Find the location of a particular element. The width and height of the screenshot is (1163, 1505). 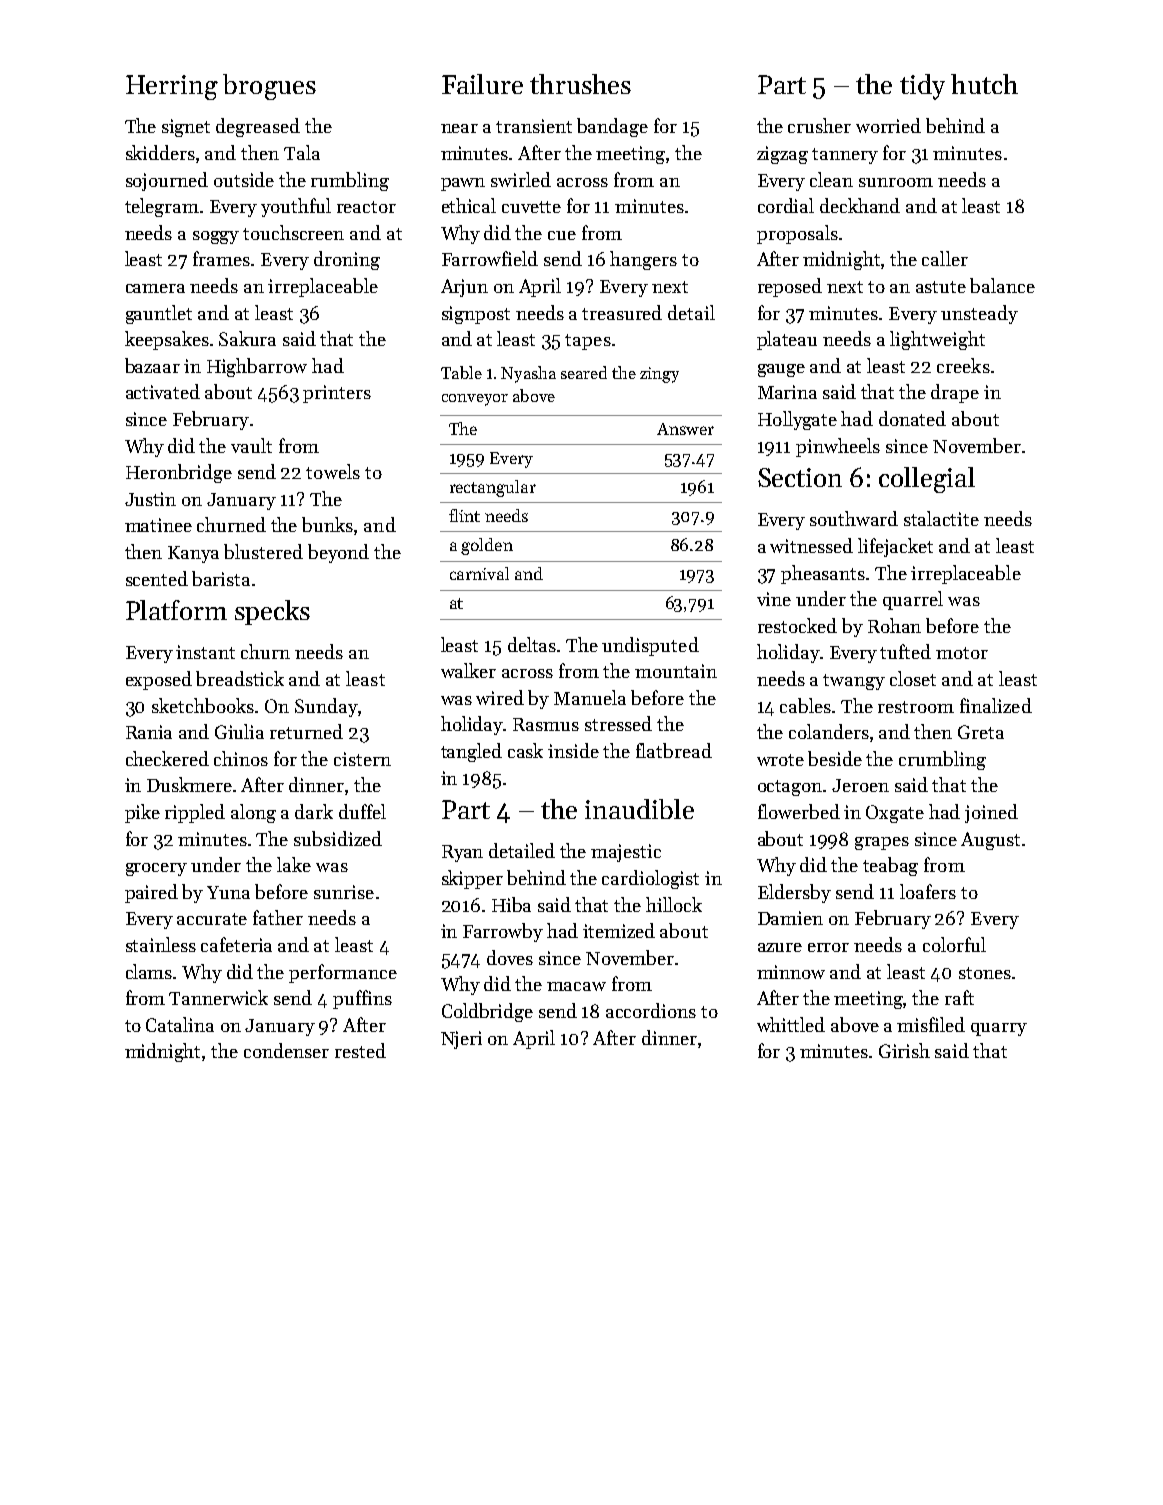

Answer is located at coordinates (685, 429).
